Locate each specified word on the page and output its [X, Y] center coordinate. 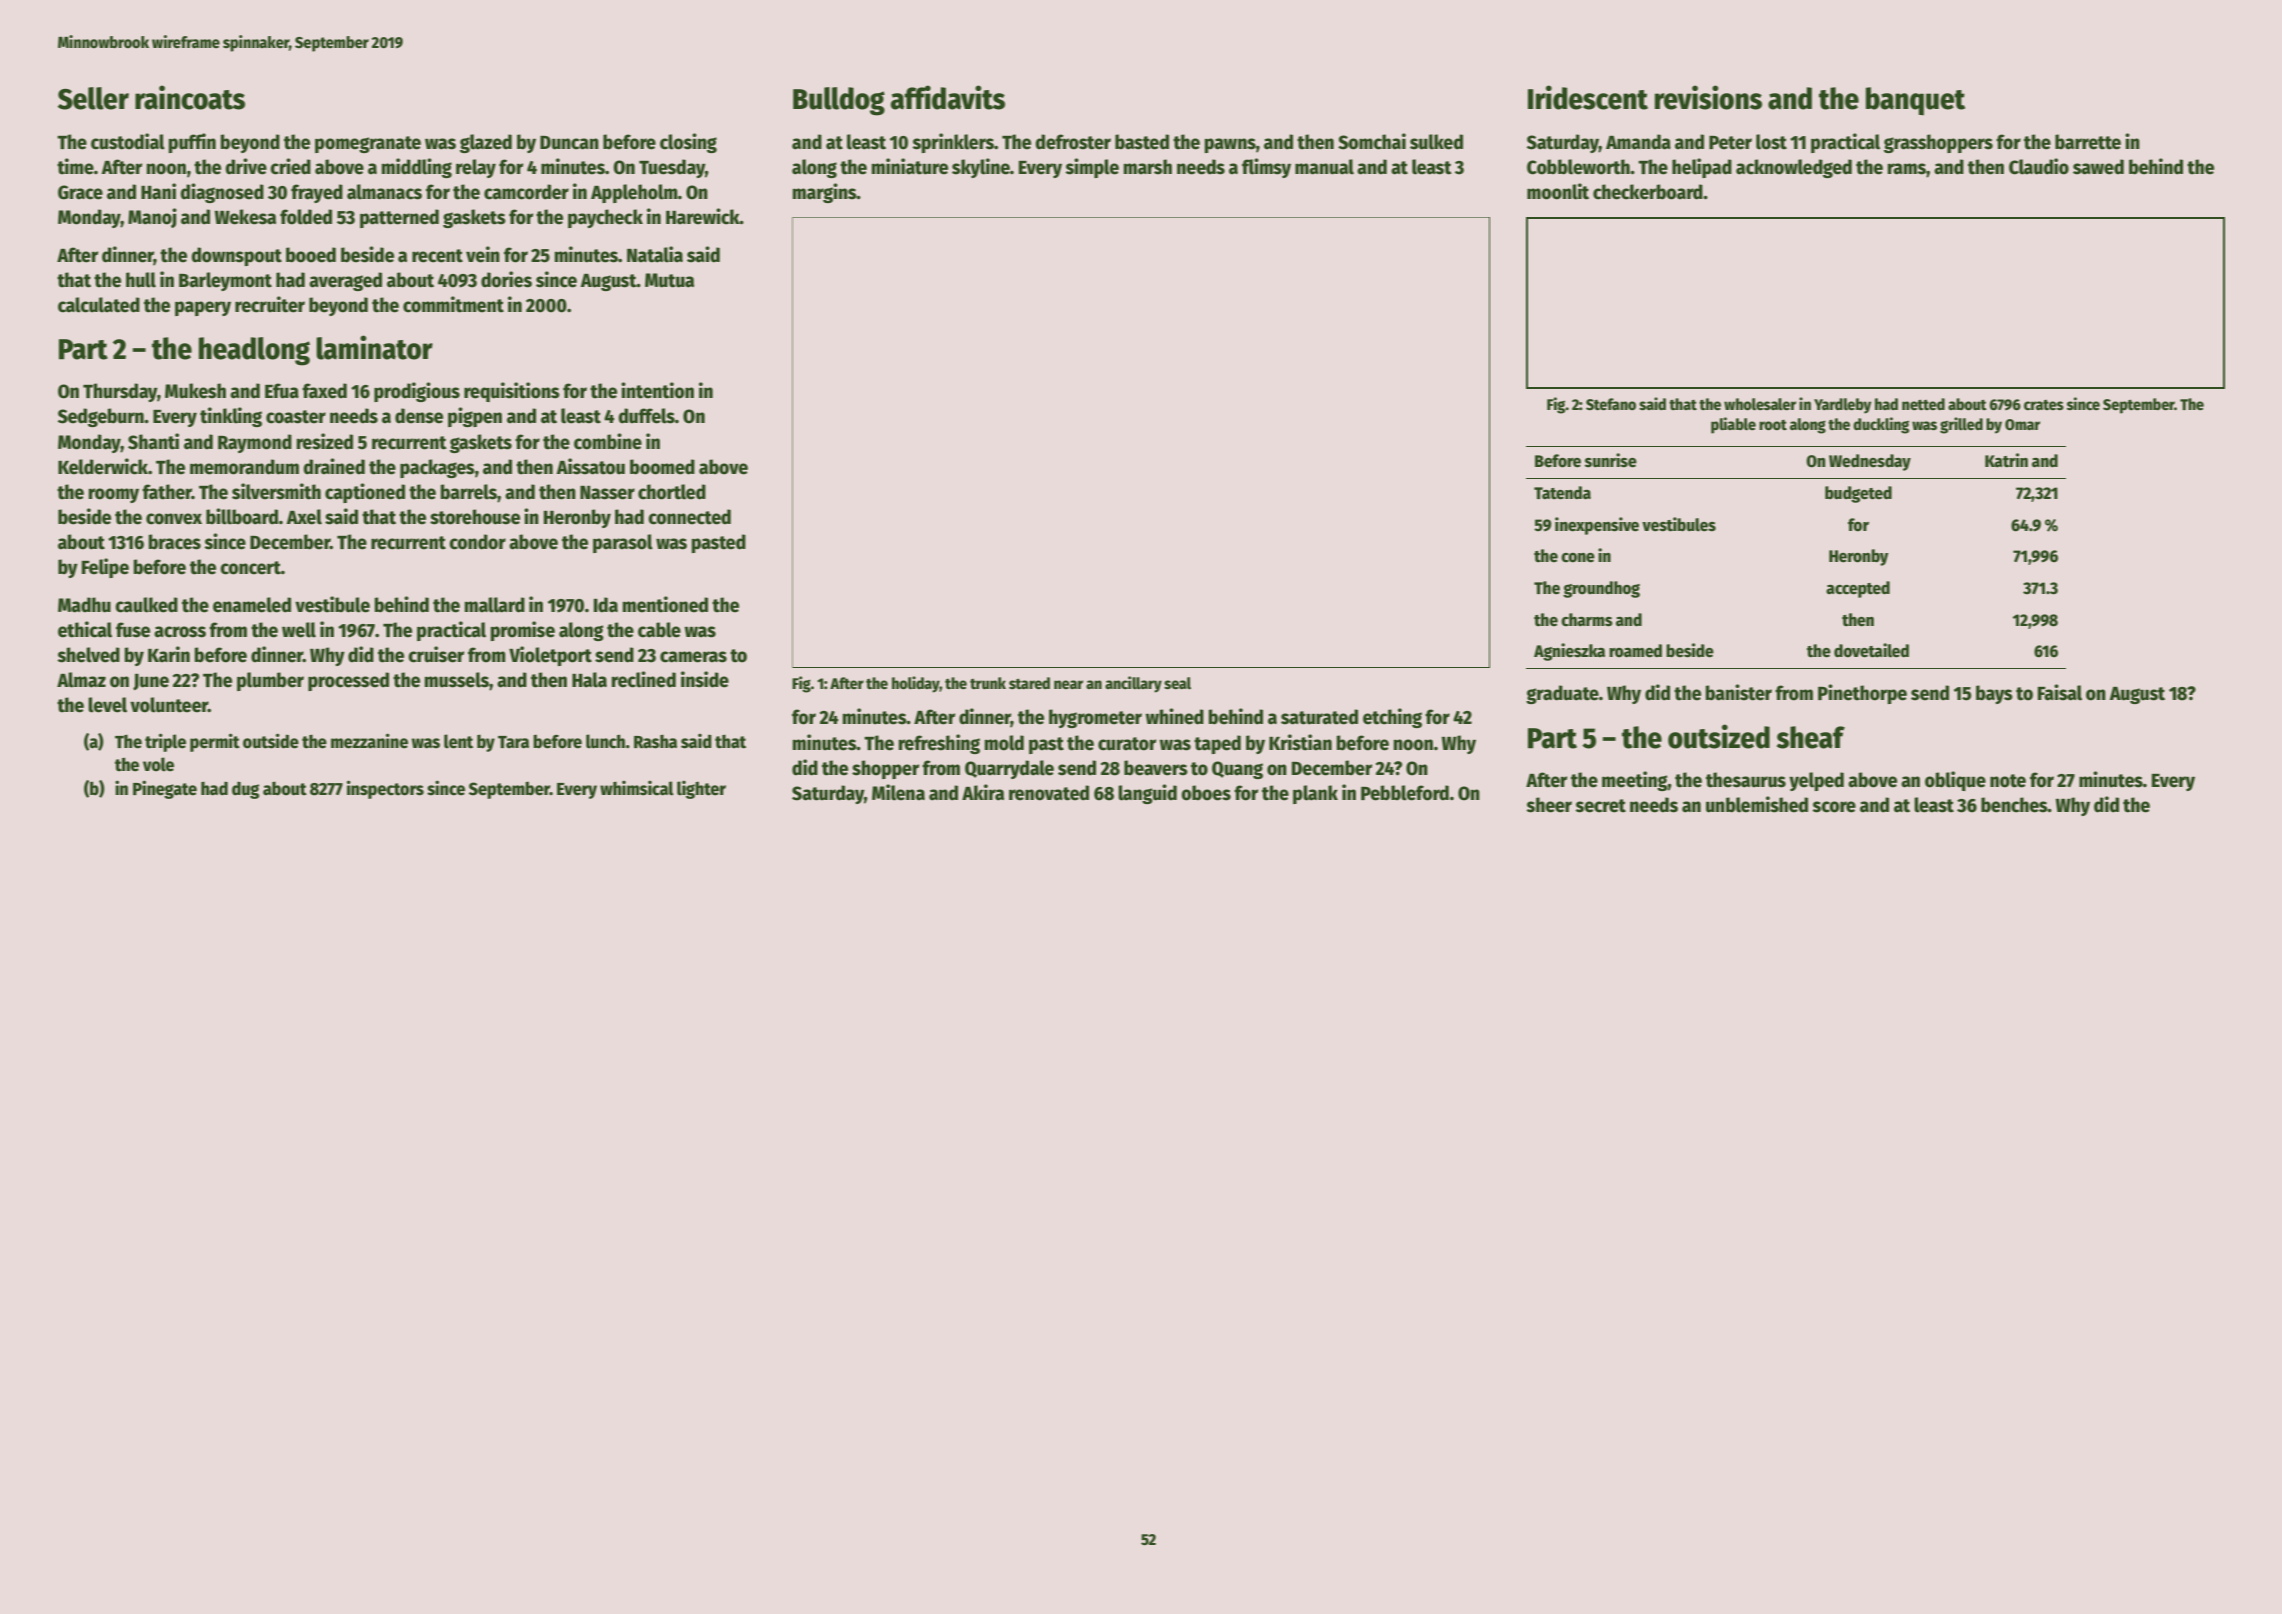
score [1834, 807]
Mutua [669, 280]
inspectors [385, 789]
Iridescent [1588, 97]
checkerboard [1648, 192]
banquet [1915, 101]
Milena [898, 792]
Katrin [2006, 460]
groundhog [1601, 589]
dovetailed [1871, 650]
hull [141, 280]
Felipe [105, 568]
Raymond [255, 443]
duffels [646, 416]
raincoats [190, 97]
